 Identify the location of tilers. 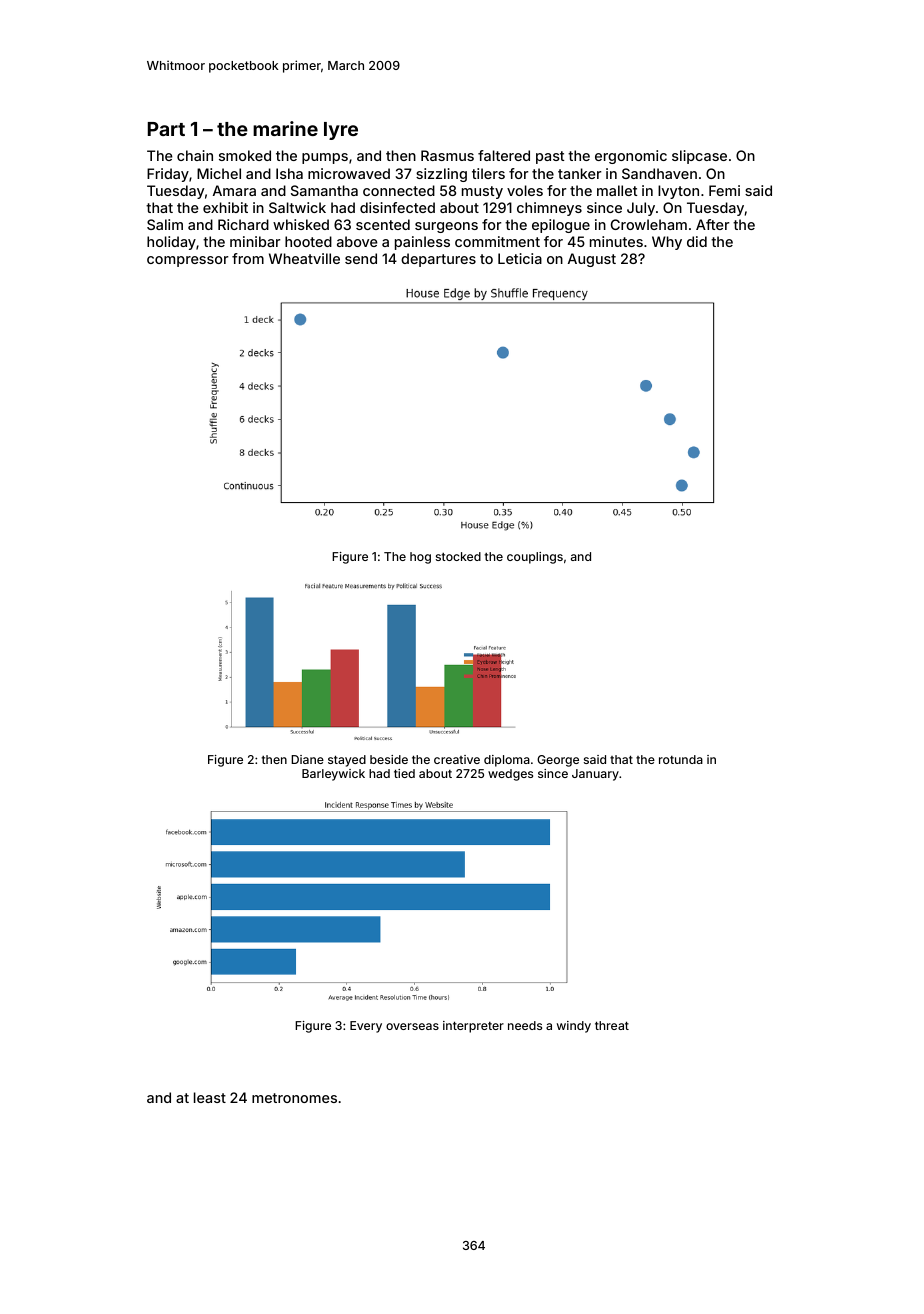
(488, 173).
